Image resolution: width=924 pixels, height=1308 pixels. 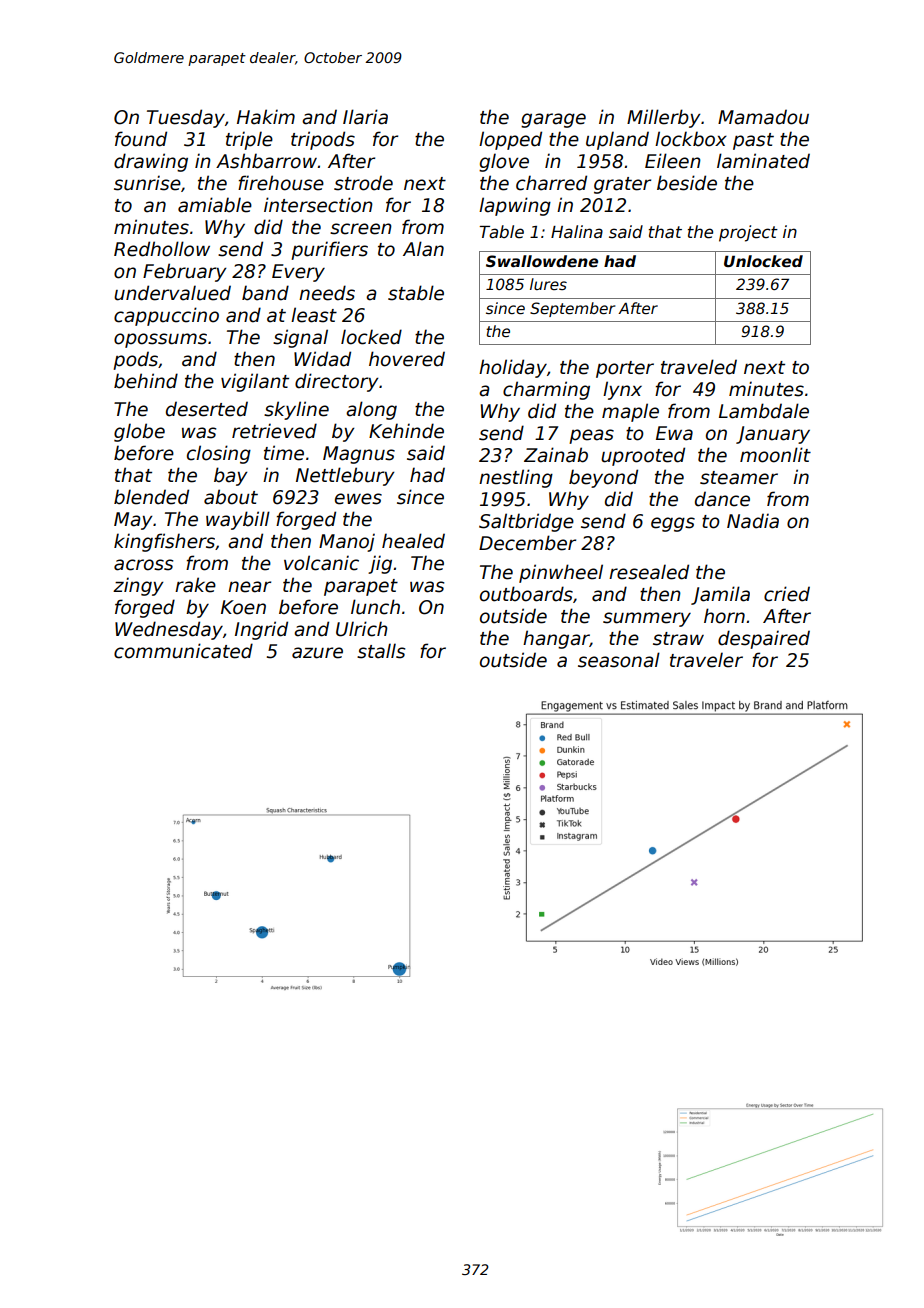 I want to click on traveler, so click(x=706, y=660).
